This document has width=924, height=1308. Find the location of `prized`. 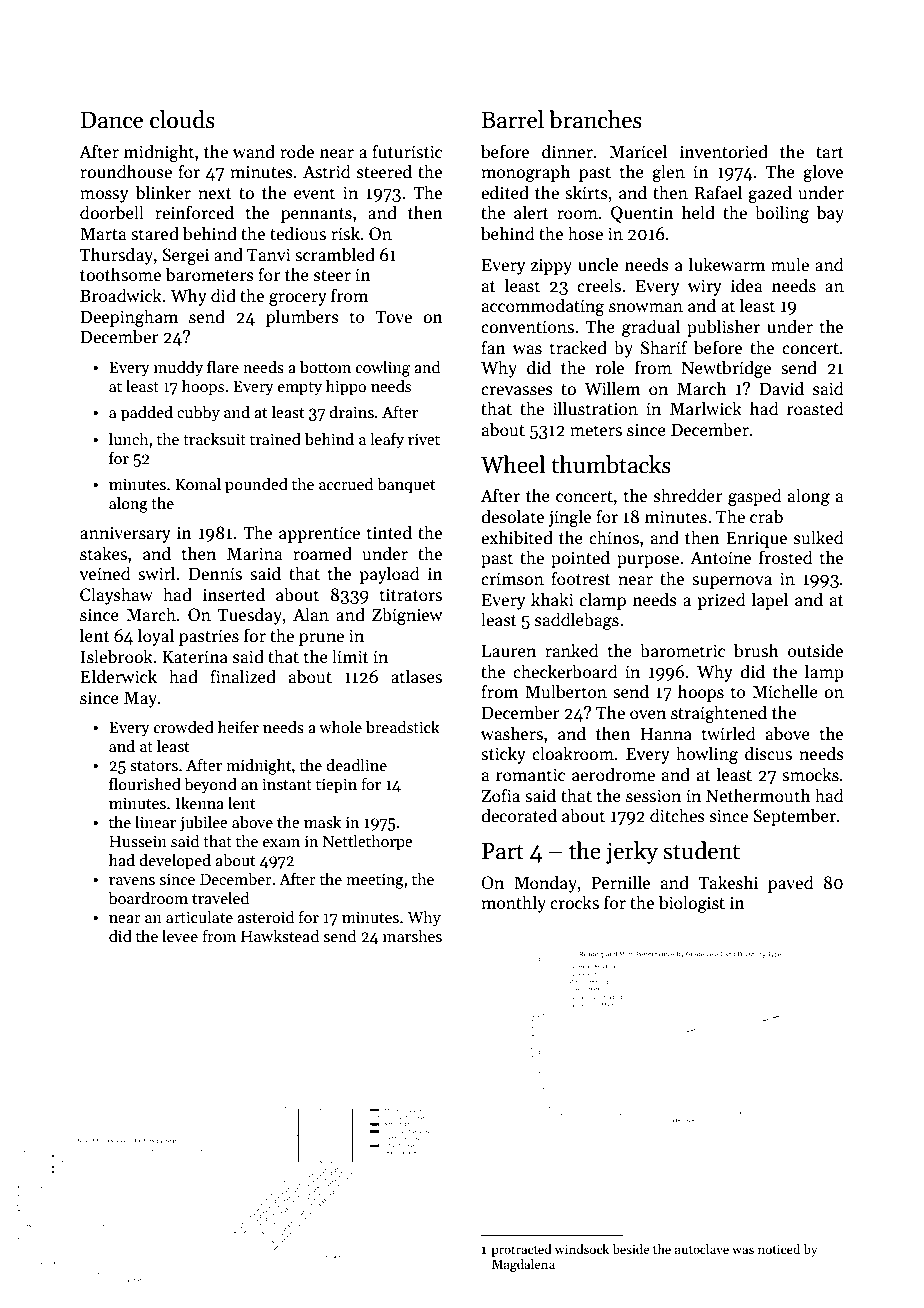

prized is located at coordinates (721, 601).
